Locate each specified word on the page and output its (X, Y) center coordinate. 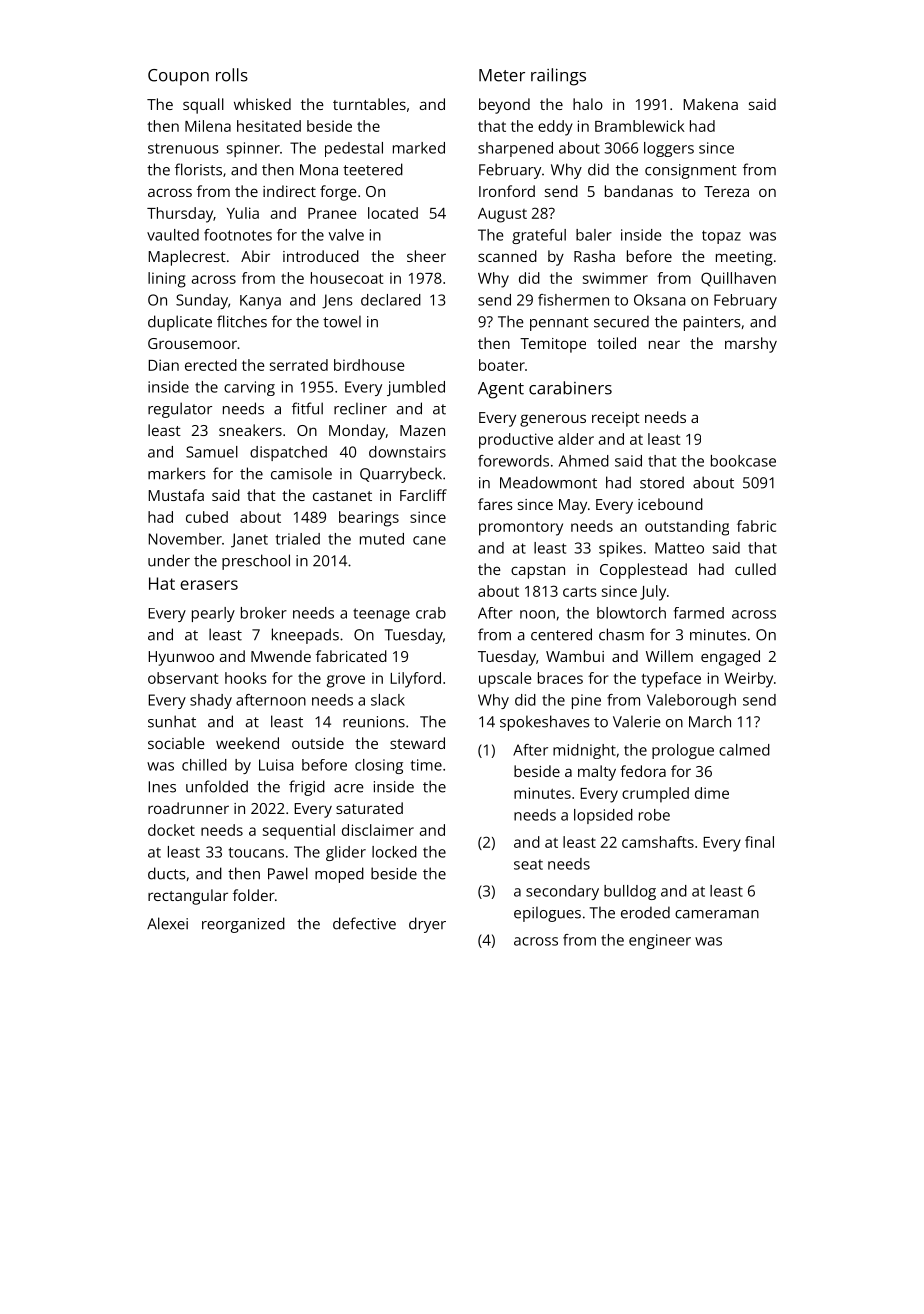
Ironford (507, 191)
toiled (616, 343)
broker (264, 613)
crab (431, 613)
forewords (513, 461)
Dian (163, 365)
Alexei (167, 923)
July (653, 593)
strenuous (183, 148)
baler (594, 235)
